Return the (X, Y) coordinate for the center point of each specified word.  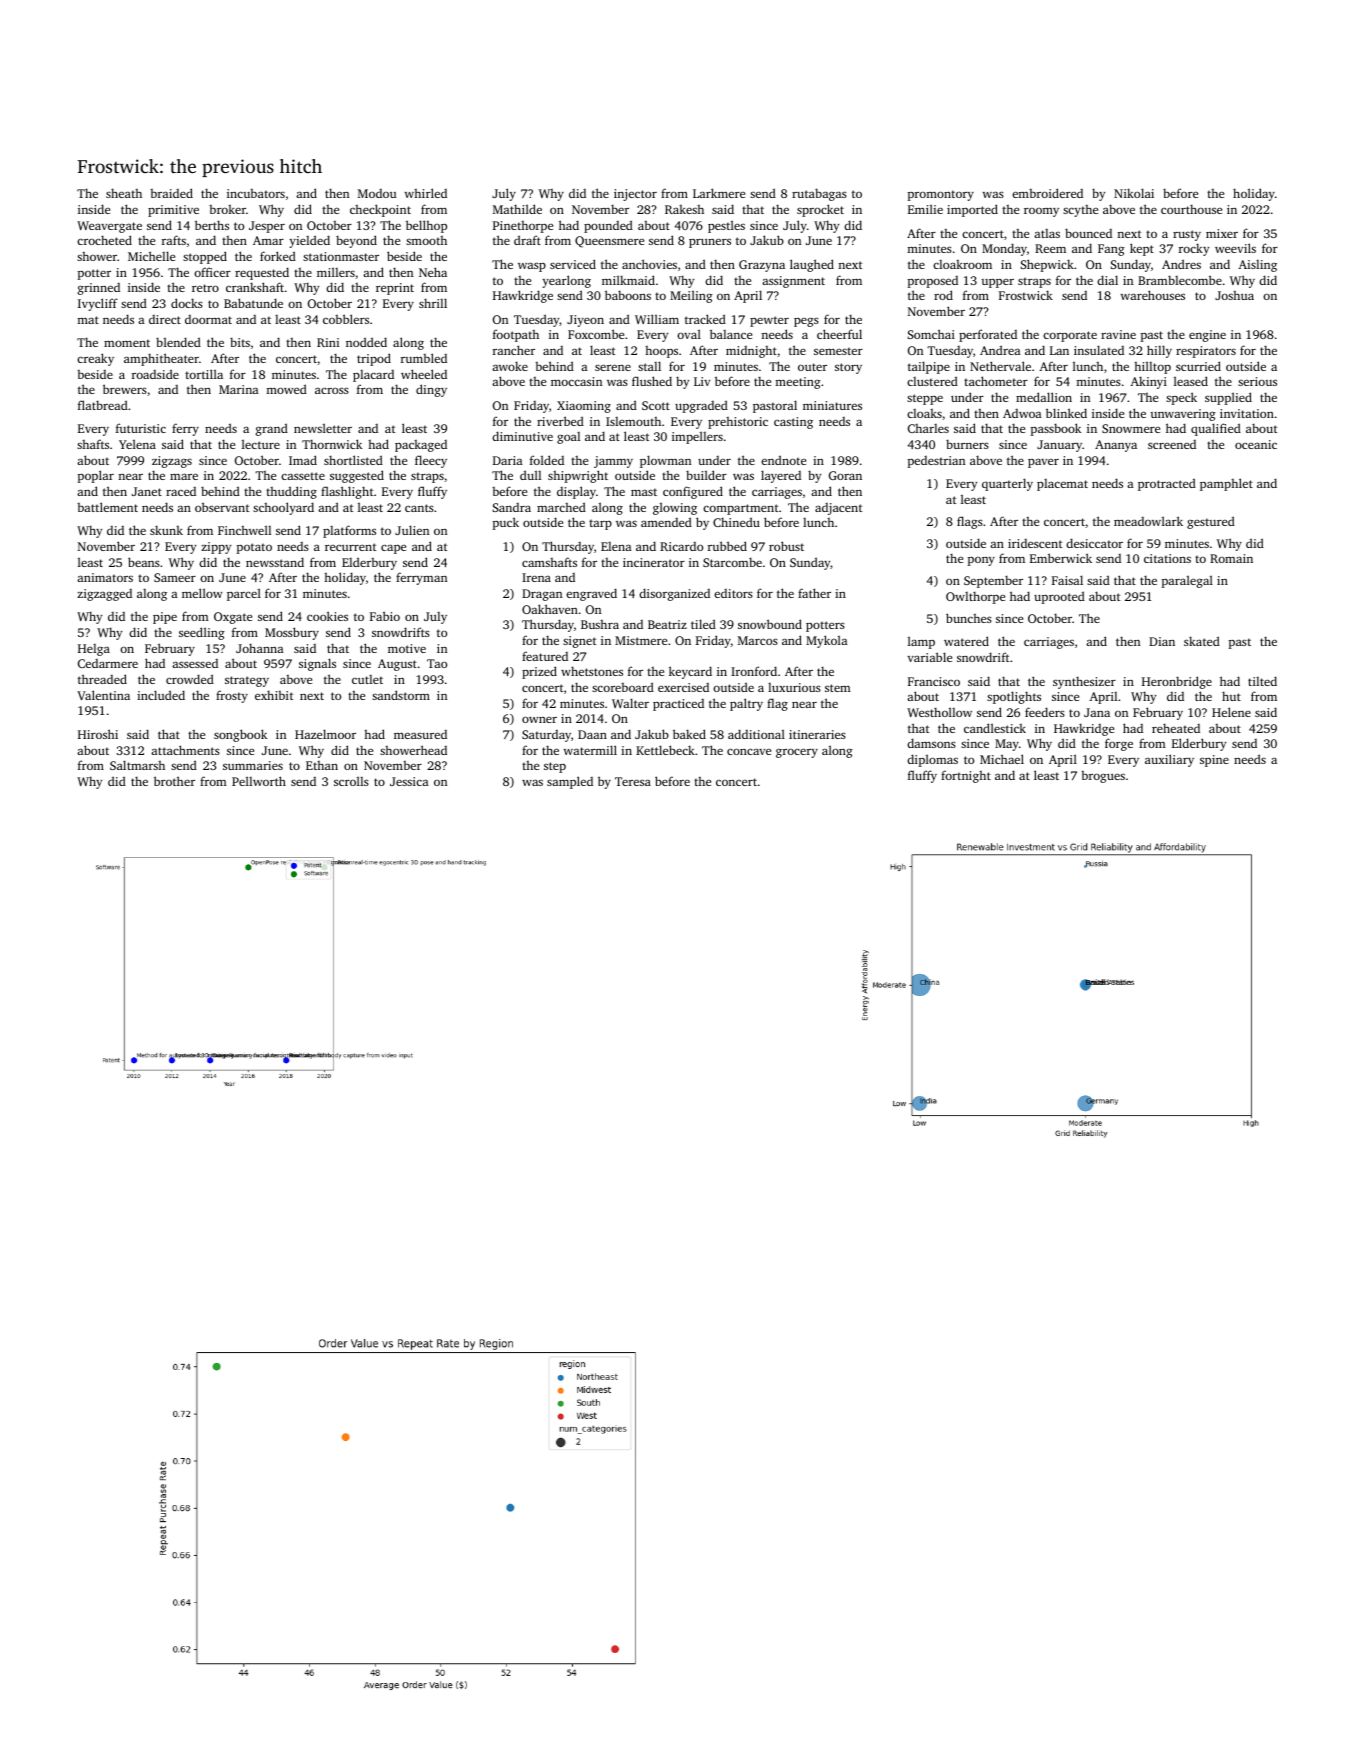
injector (635, 195)
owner (539, 719)
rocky (1194, 249)
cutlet (367, 679)
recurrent (350, 547)
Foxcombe (596, 334)
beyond (356, 241)
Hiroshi (98, 734)
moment (127, 343)
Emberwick (1061, 558)
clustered (932, 381)
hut (1231, 696)
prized (539, 672)
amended (666, 522)
